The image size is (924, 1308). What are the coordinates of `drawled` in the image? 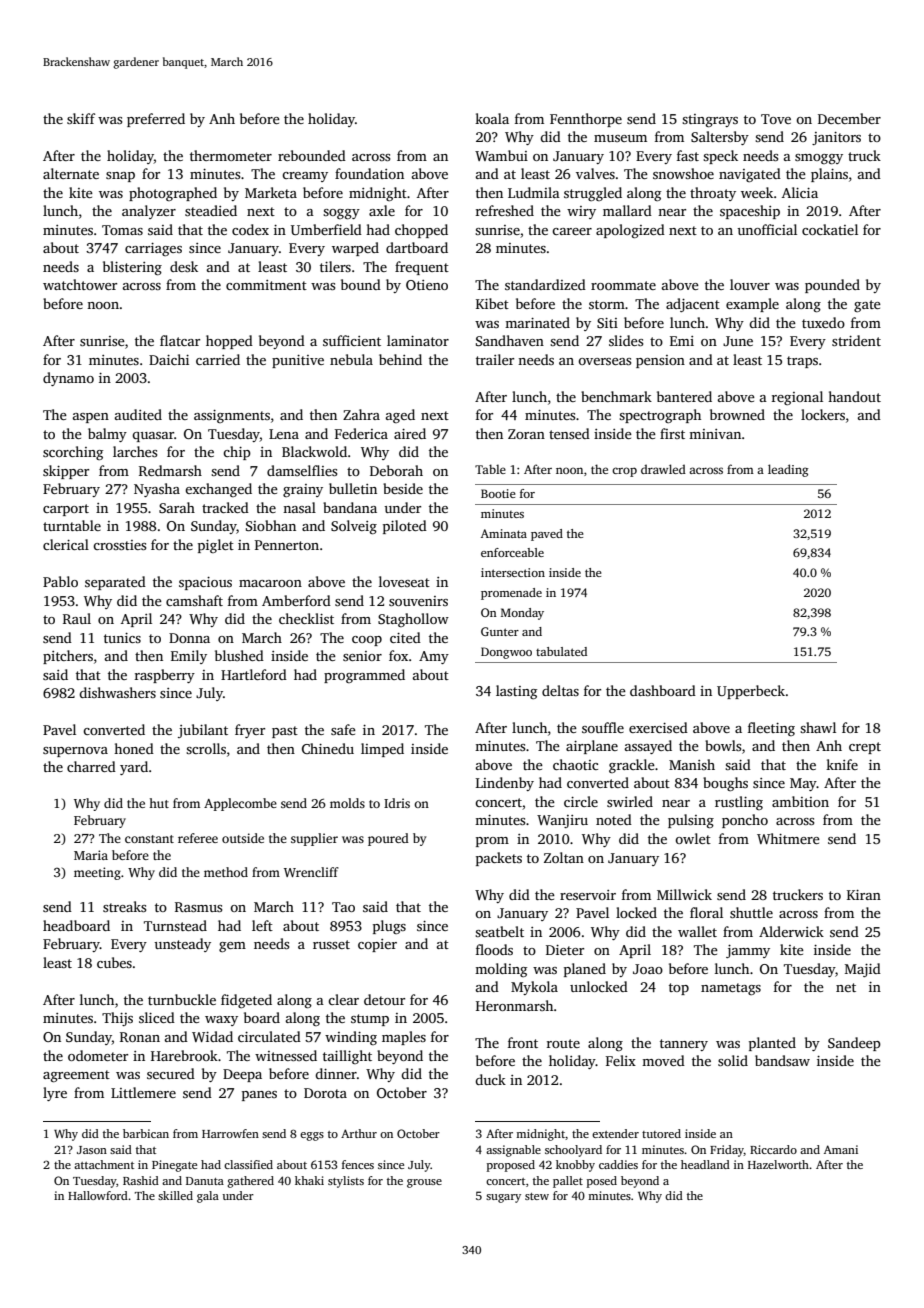 It's located at (663, 469).
